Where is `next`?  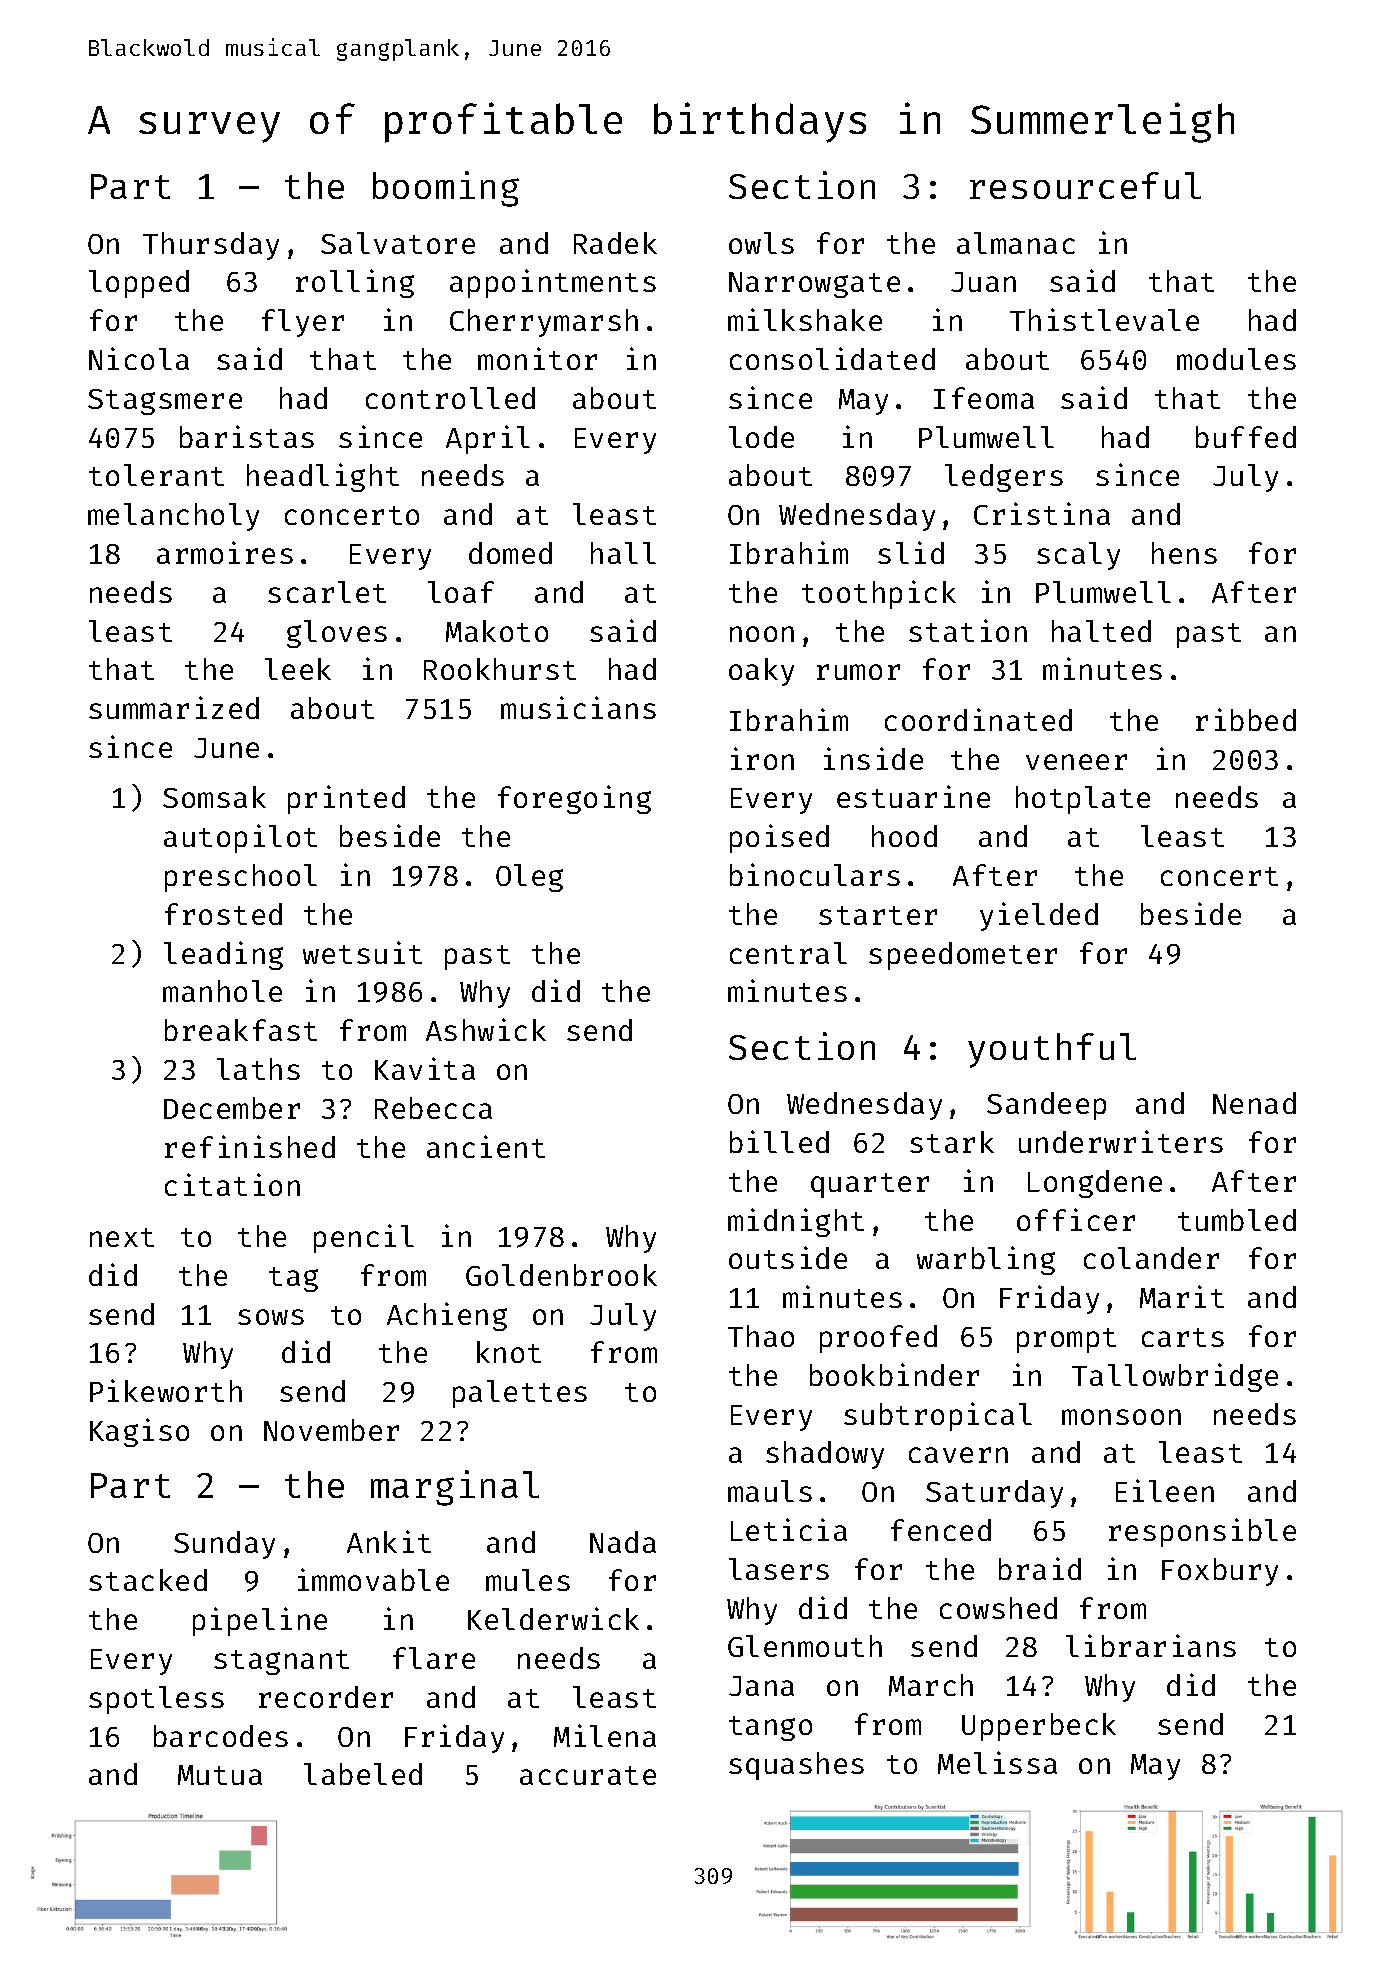 next is located at coordinates (122, 1237).
